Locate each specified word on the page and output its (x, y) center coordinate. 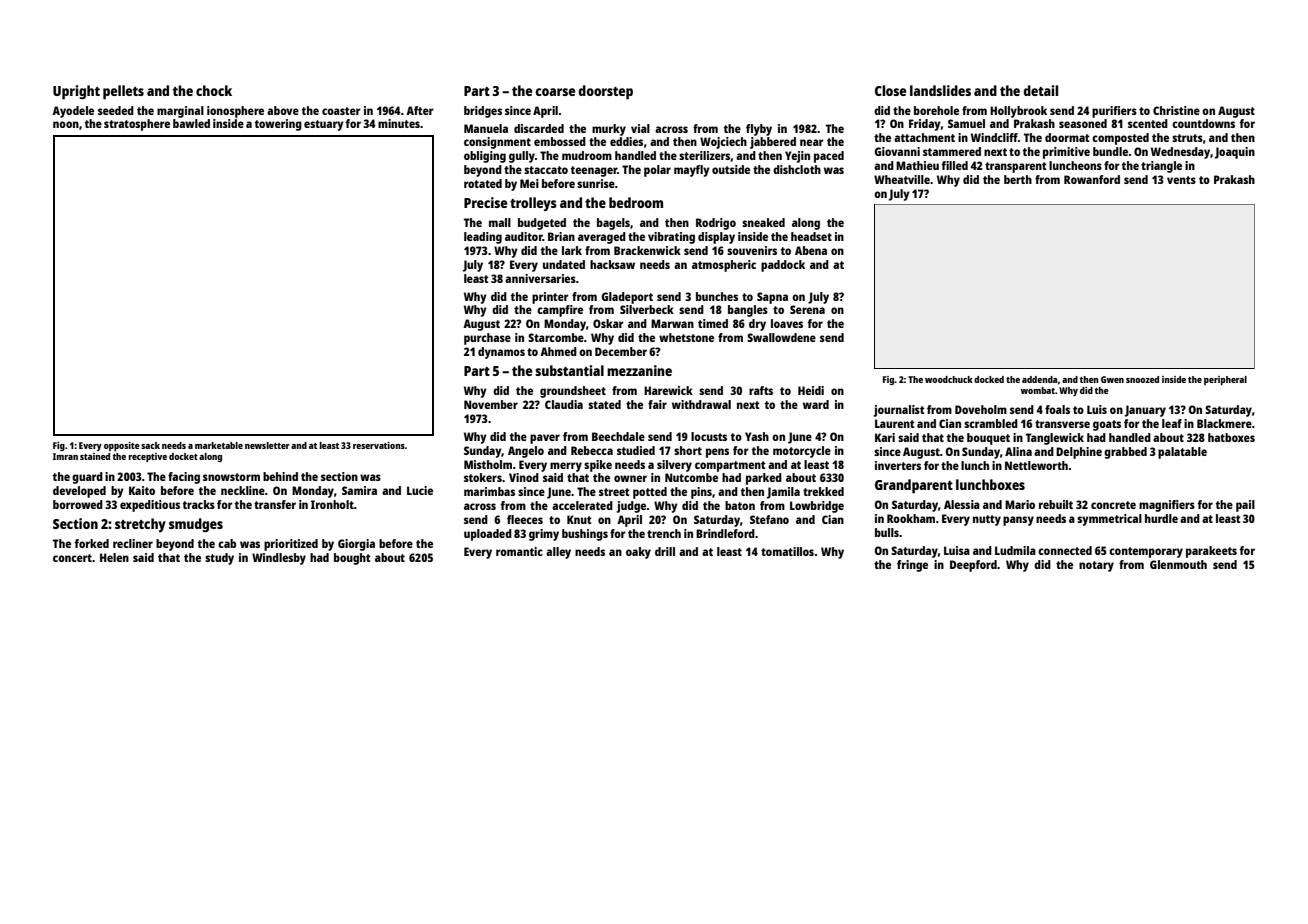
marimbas (489, 491)
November (491, 404)
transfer (275, 504)
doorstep (605, 92)
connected (1065, 550)
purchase (487, 339)
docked (989, 379)
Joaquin (1235, 153)
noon (66, 124)
